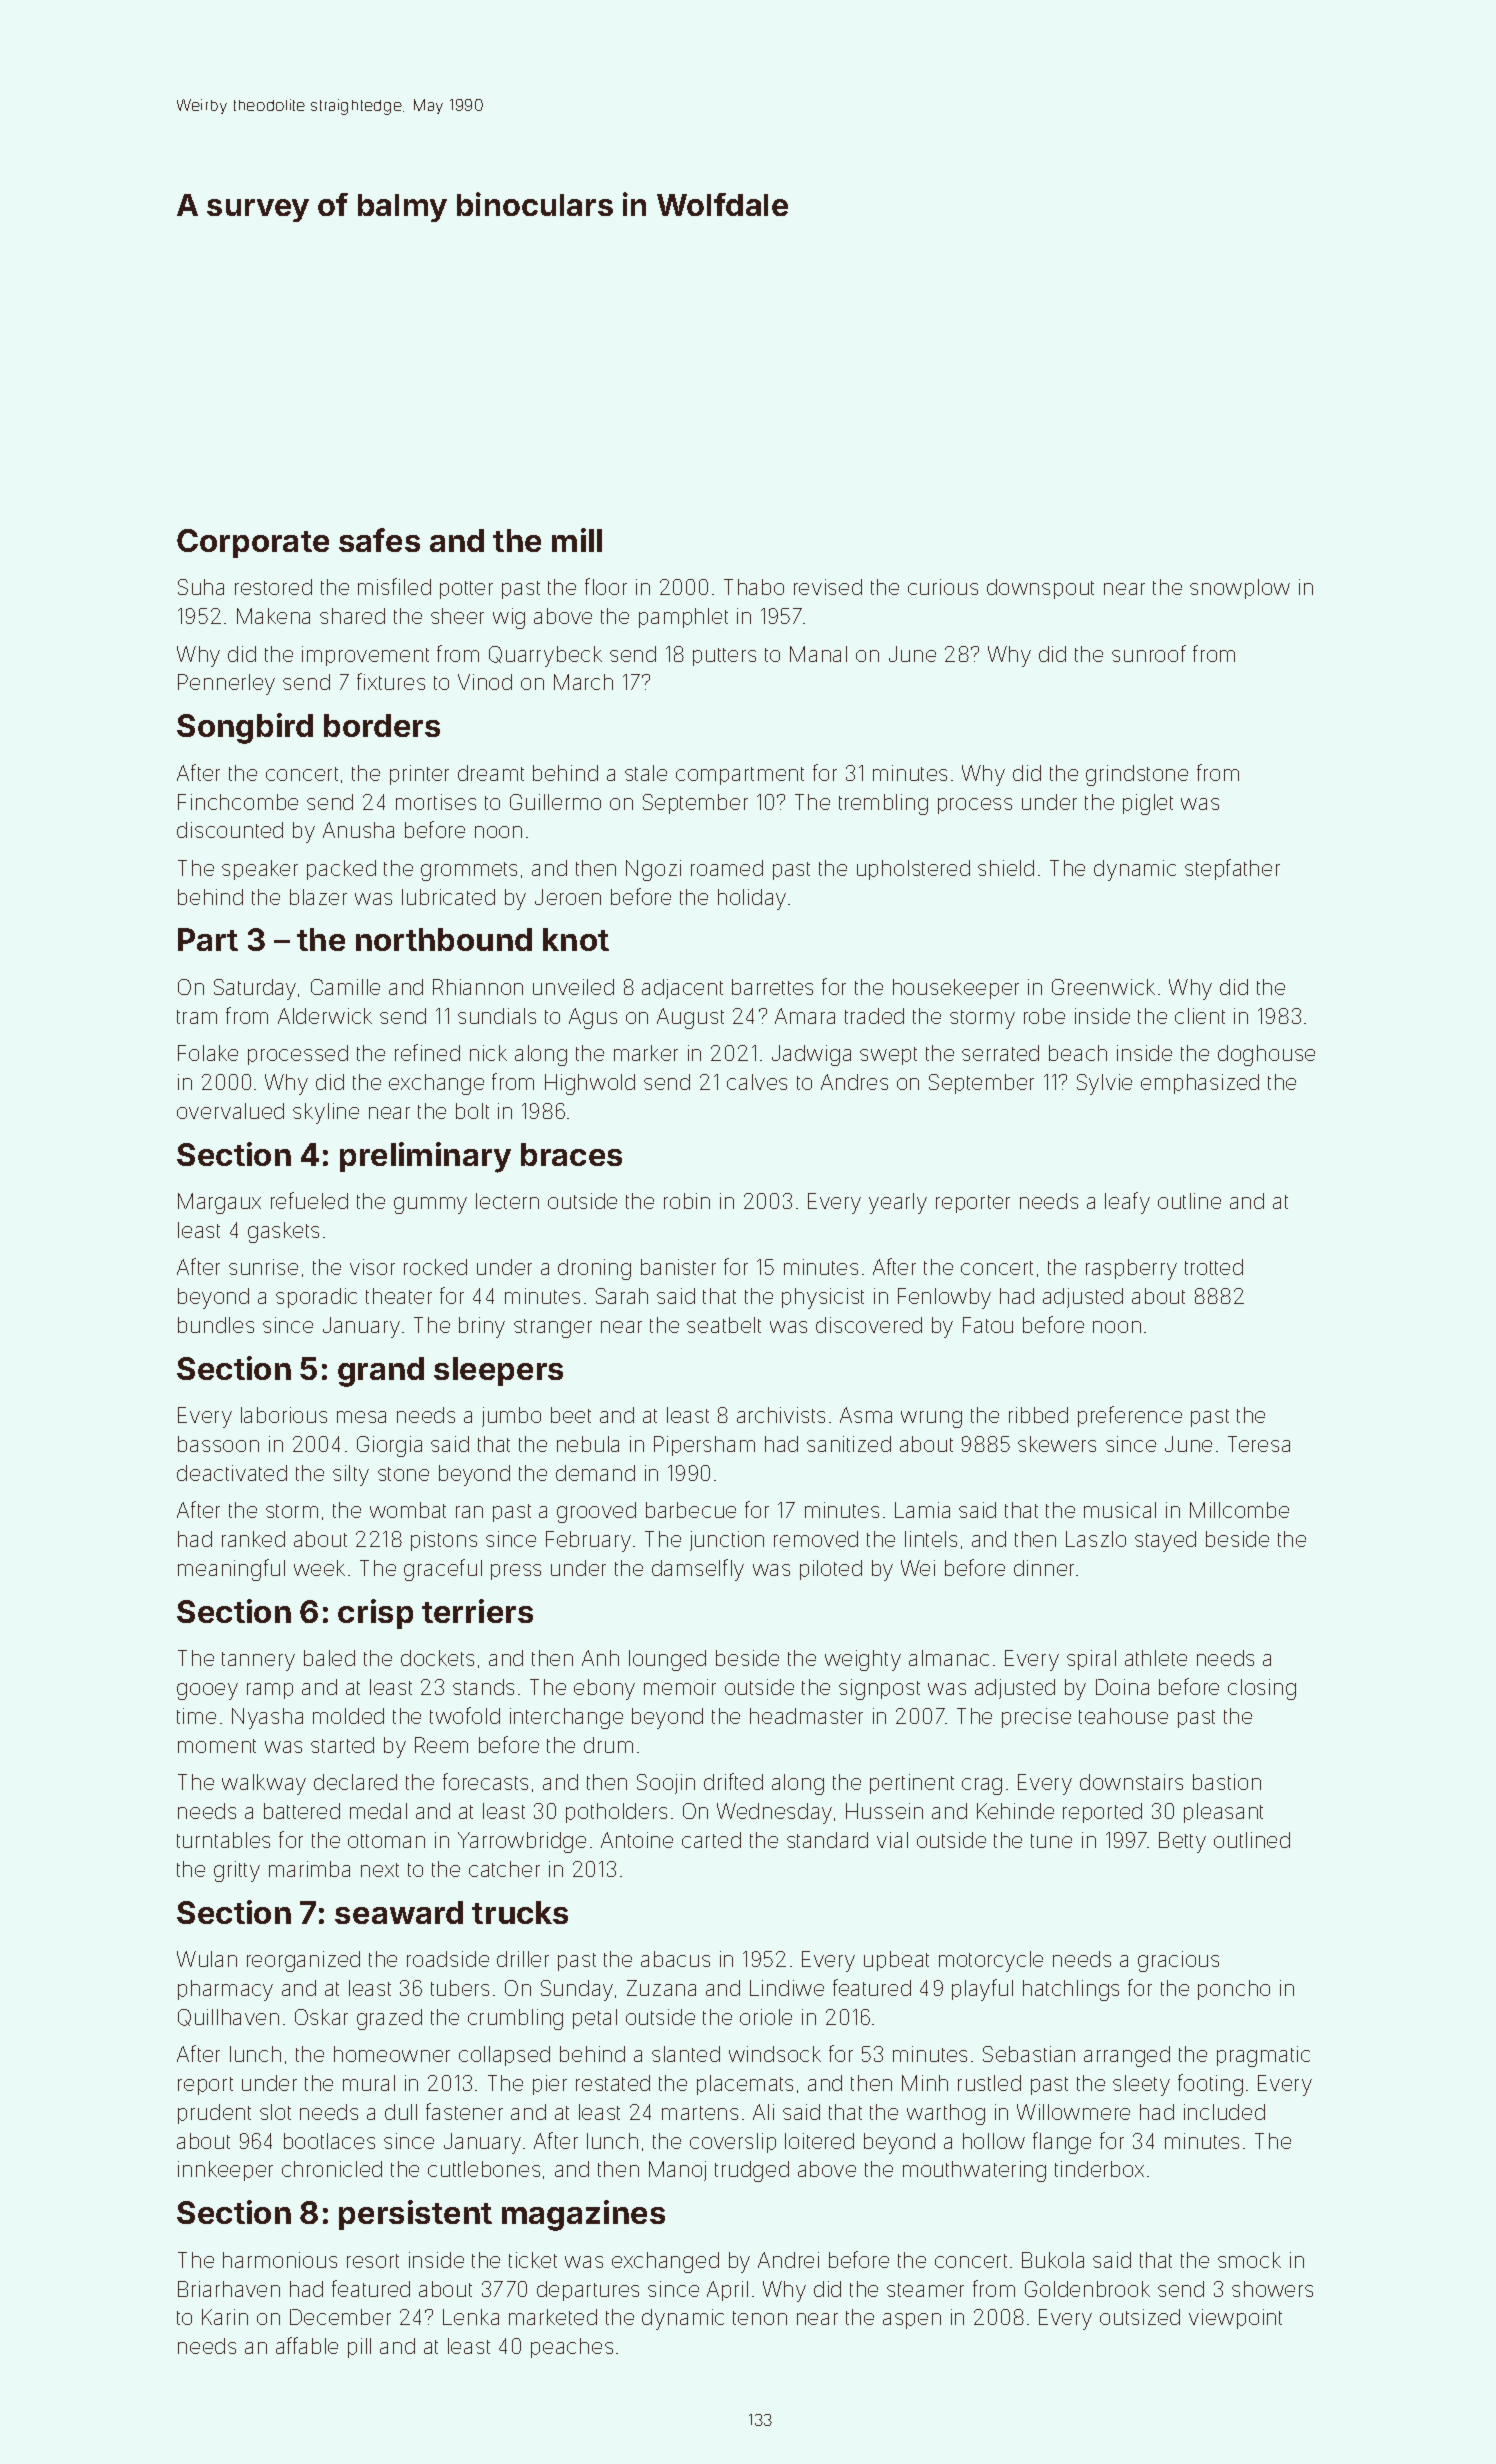  Describe the element at coordinates (818, 654) in the image. I see `Manal` at that location.
